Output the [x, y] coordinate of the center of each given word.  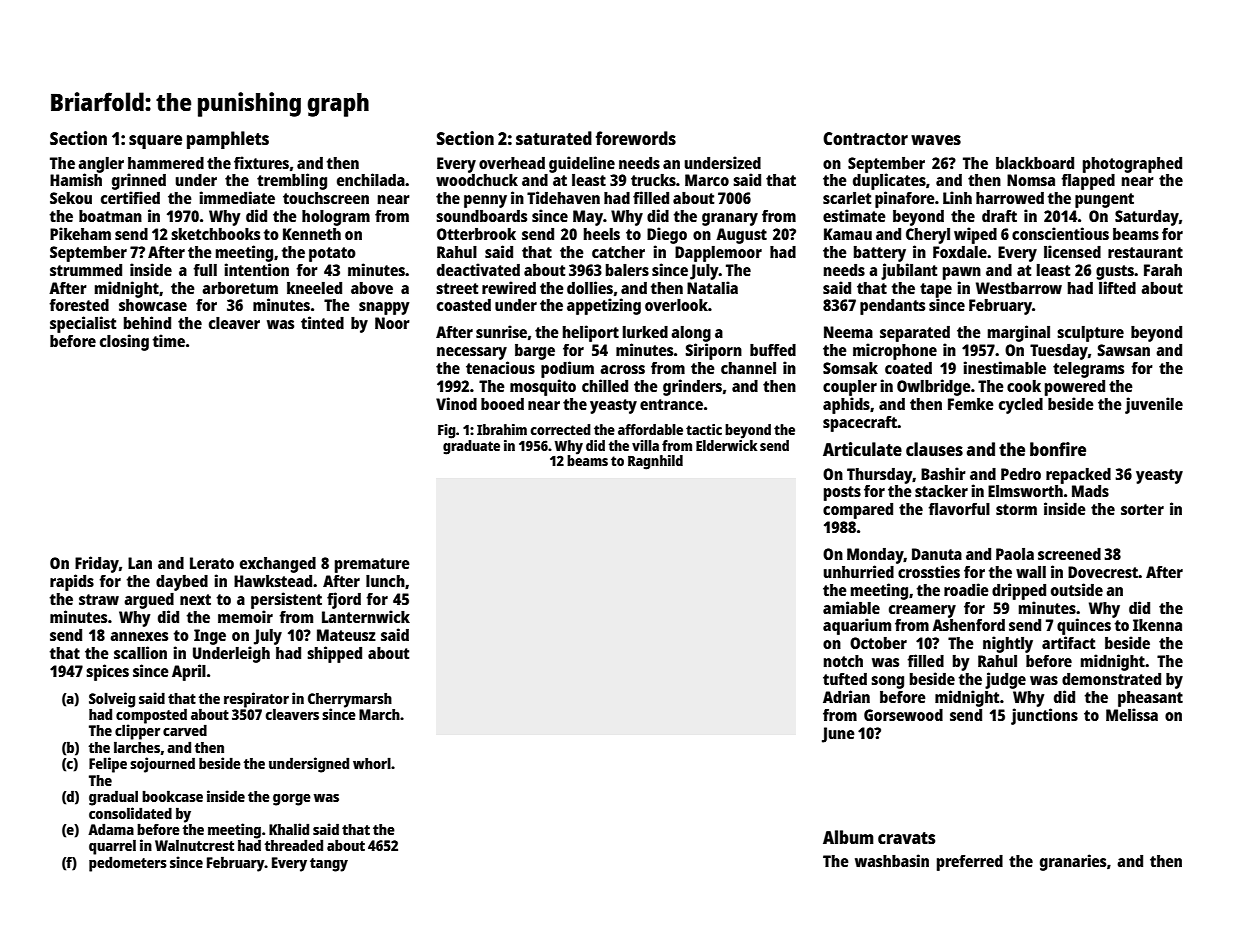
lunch [385, 581]
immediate [237, 197]
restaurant [1145, 252]
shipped [334, 654]
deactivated [478, 269]
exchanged [278, 565]
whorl [372, 763]
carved [185, 730]
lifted [1117, 287]
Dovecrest [1103, 572]
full [205, 270]
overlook [676, 305]
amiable [851, 607]
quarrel [112, 847]
